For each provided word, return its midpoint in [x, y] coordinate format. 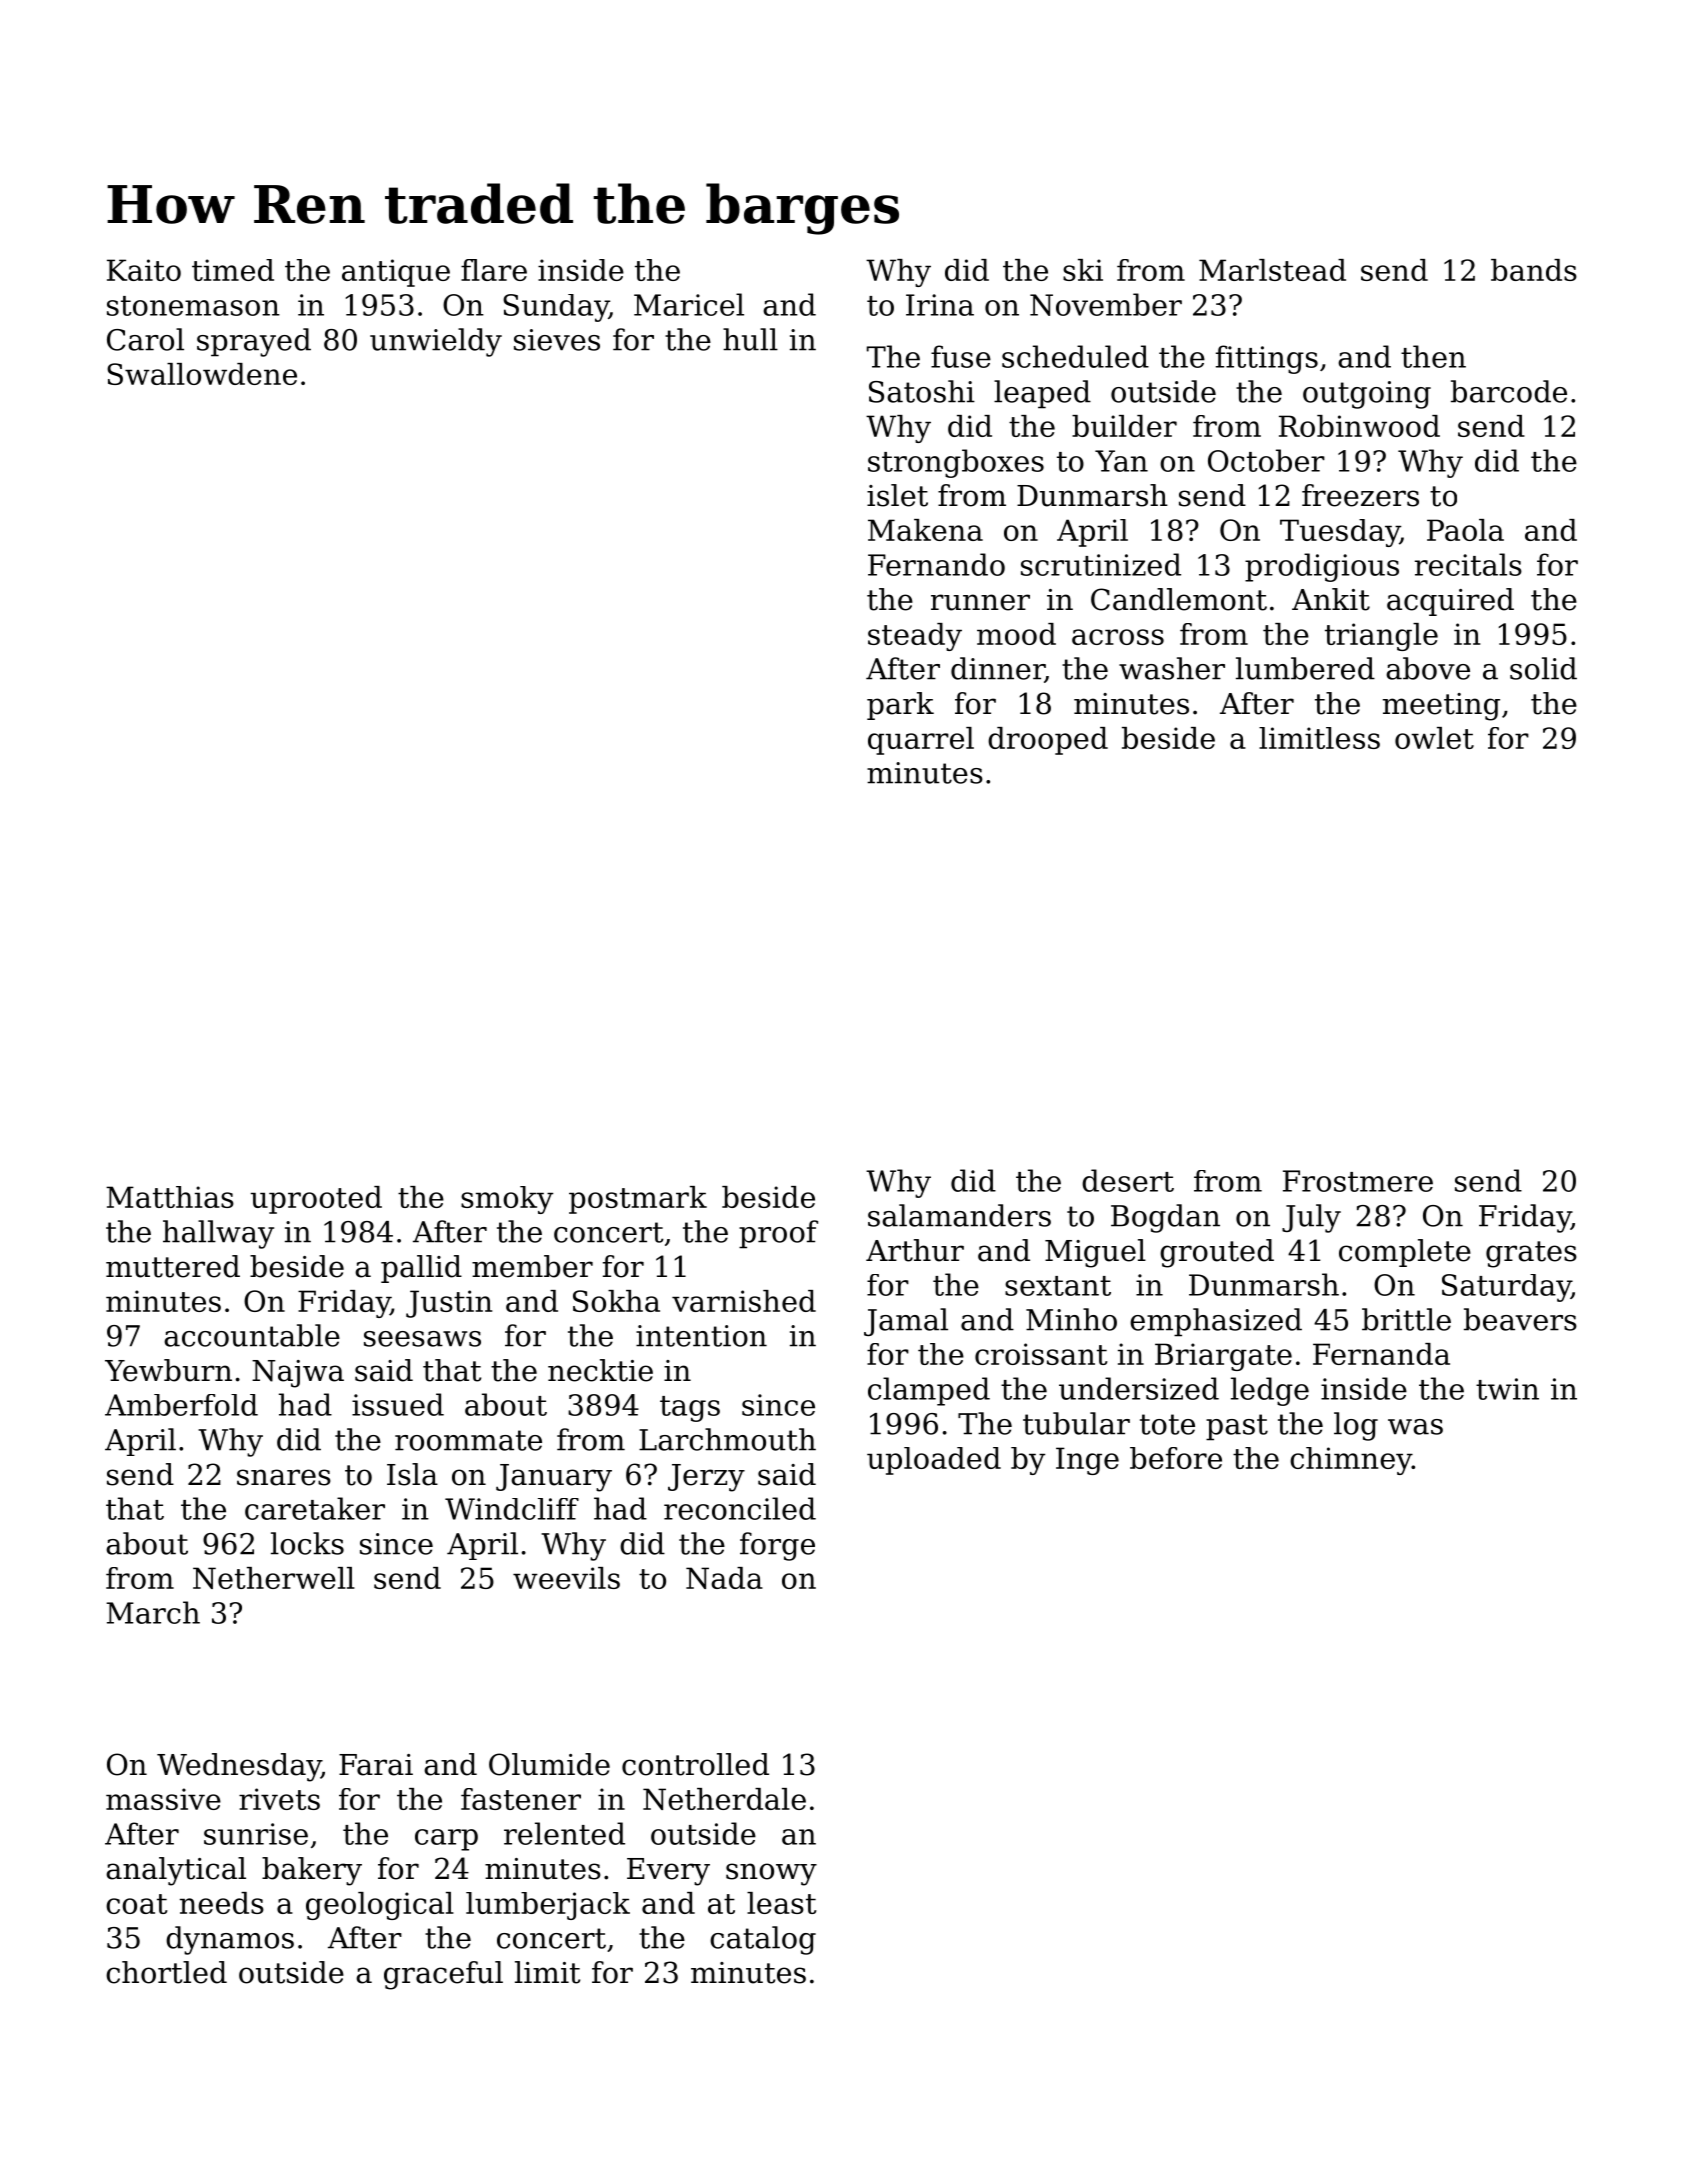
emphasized [1216, 1322]
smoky [507, 1200]
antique [396, 273]
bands [1534, 270]
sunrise [256, 1834]
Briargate [1223, 1357]
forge [777, 1546]
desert [1128, 1180]
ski [1083, 270]
